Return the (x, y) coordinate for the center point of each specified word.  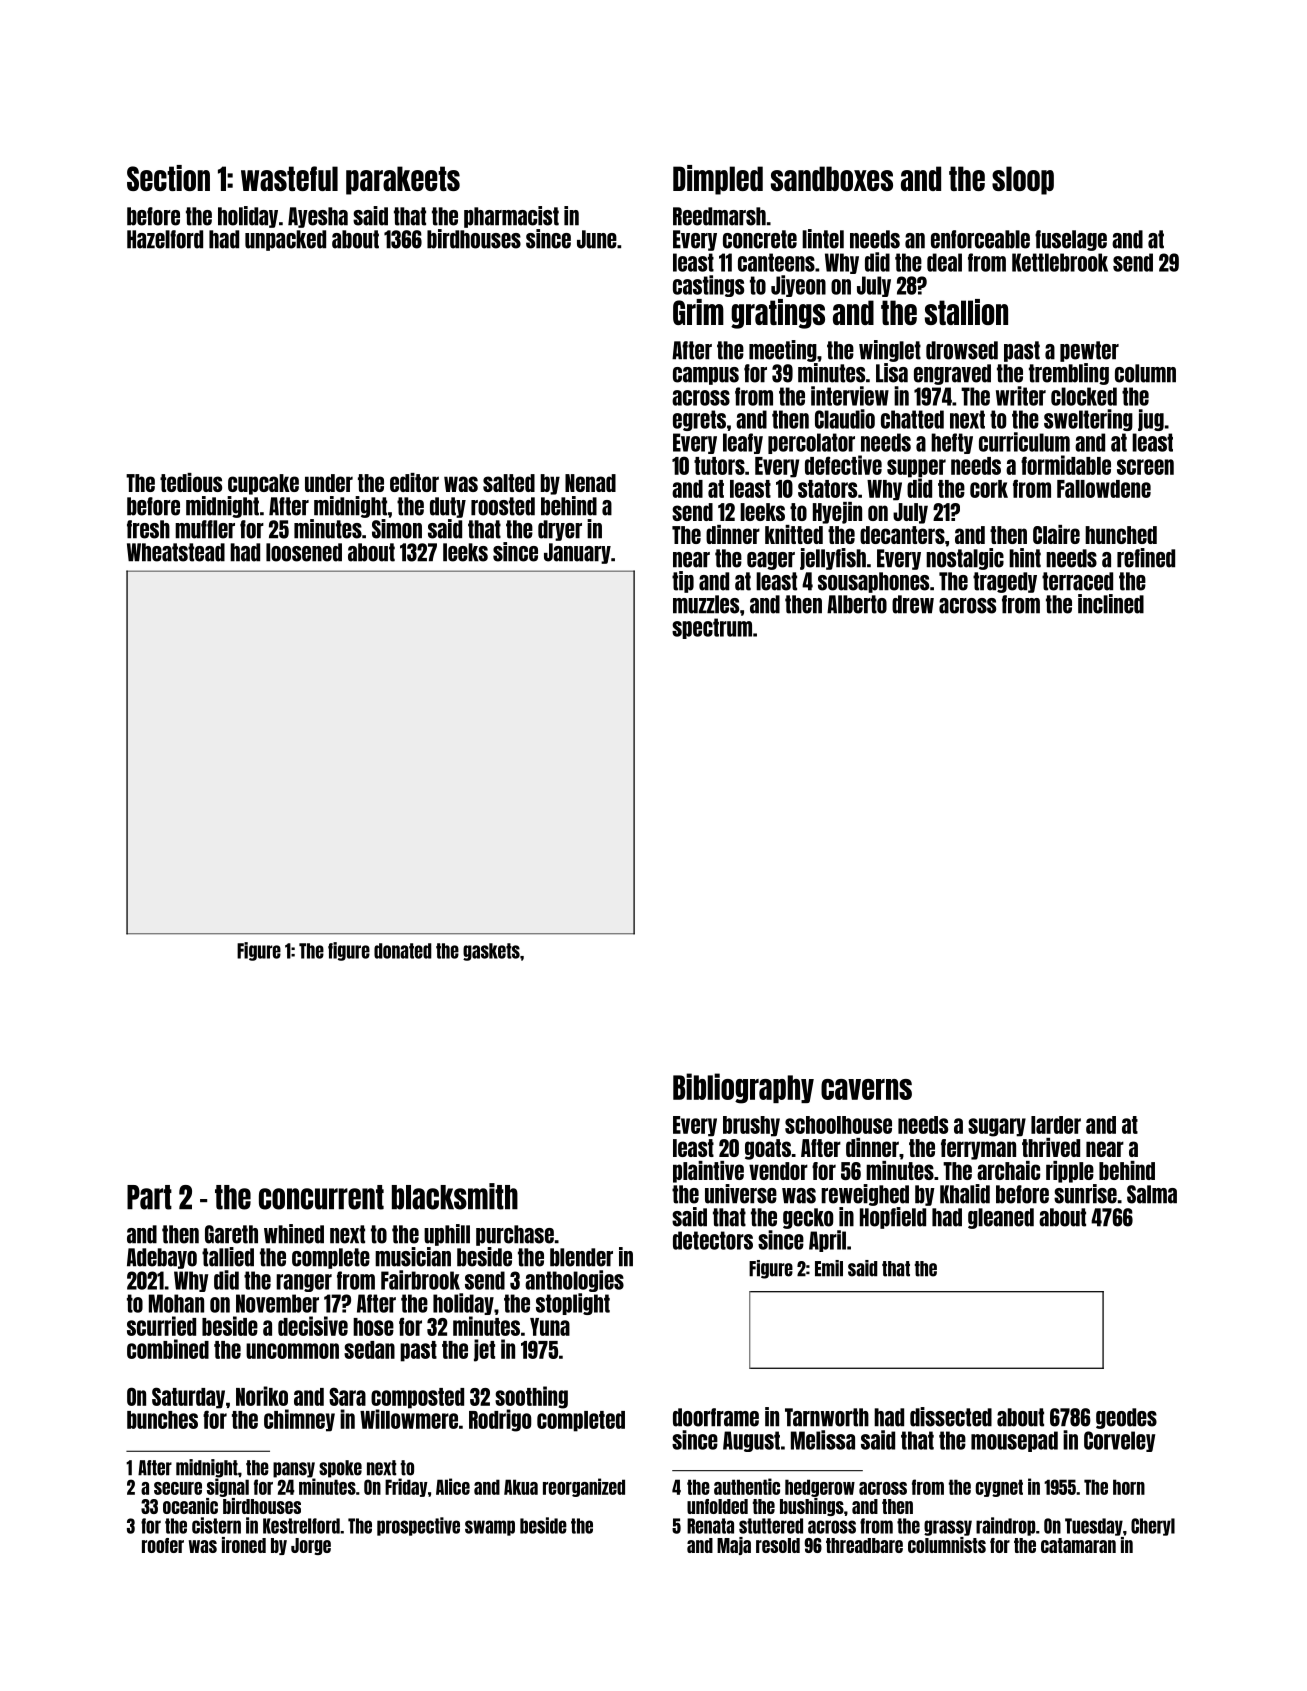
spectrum (712, 628)
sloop (1023, 180)
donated (403, 951)
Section (168, 178)
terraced (1077, 581)
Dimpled (718, 180)
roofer (163, 1545)
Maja (734, 1546)
